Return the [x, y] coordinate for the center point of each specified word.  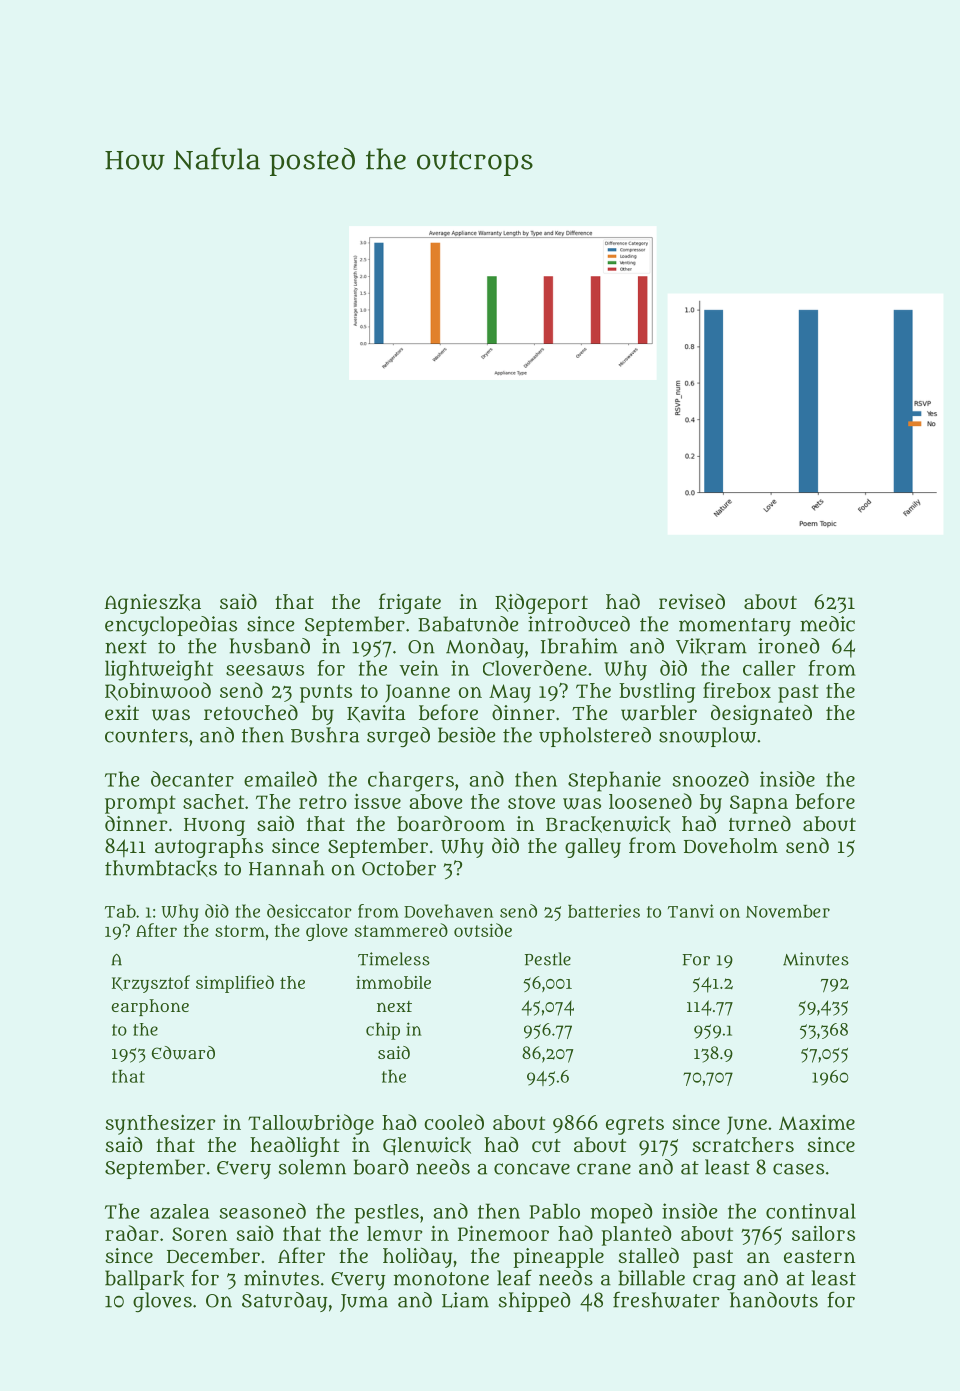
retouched [251, 712]
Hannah [287, 868]
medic [827, 624]
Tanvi [691, 911]
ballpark [144, 1280]
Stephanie [614, 781]
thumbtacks [161, 868]
